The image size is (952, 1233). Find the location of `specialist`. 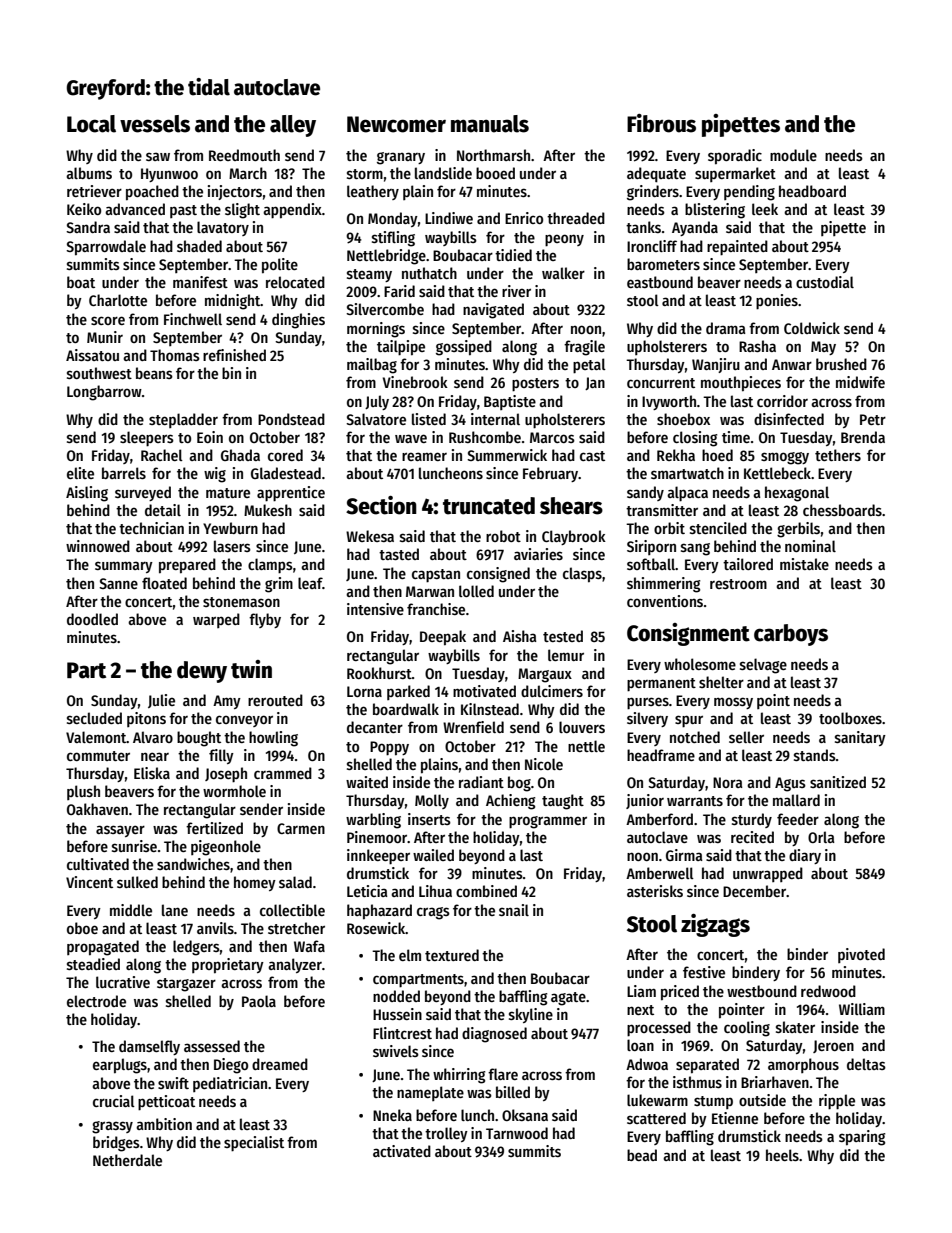

specialist is located at coordinates (254, 1144).
